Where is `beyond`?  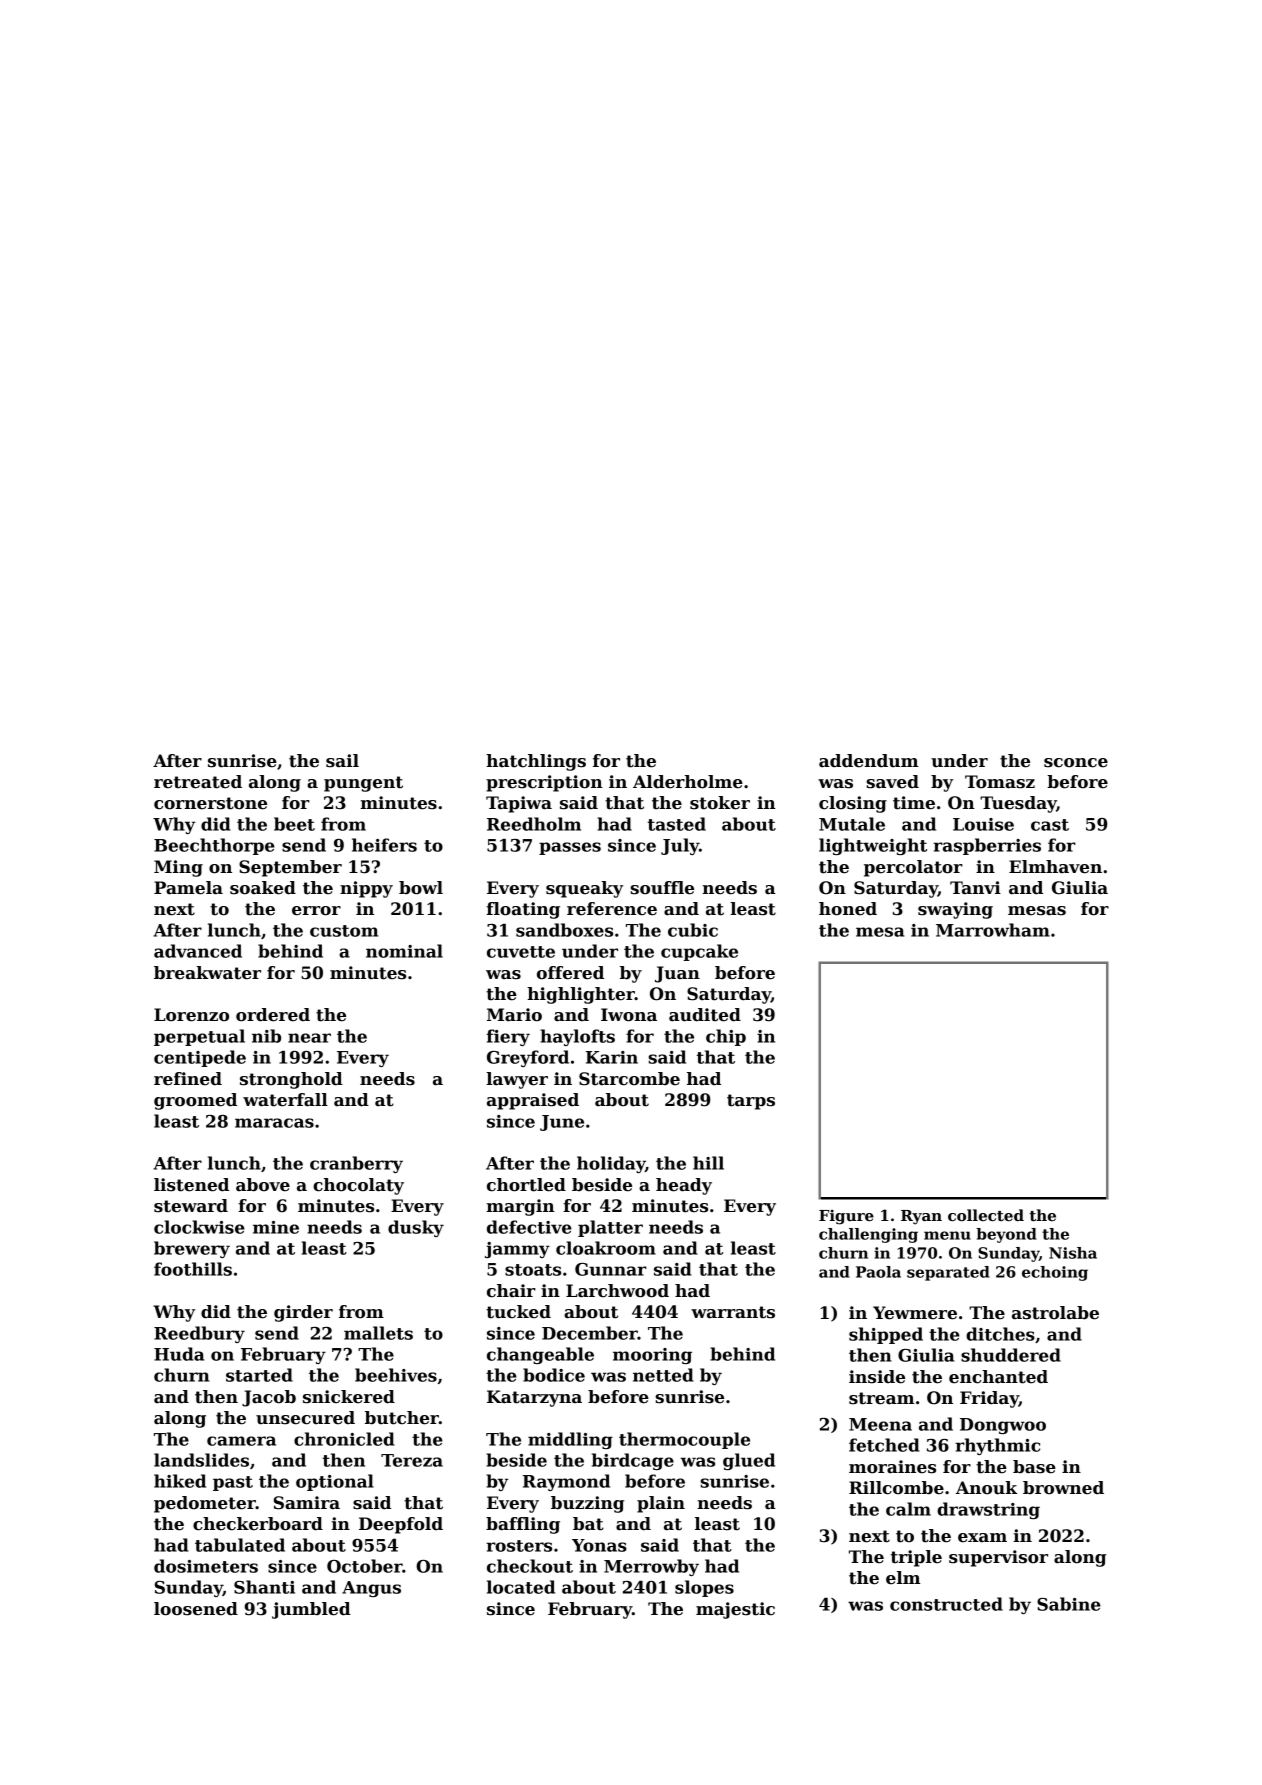
beyond is located at coordinates (1006, 1235).
